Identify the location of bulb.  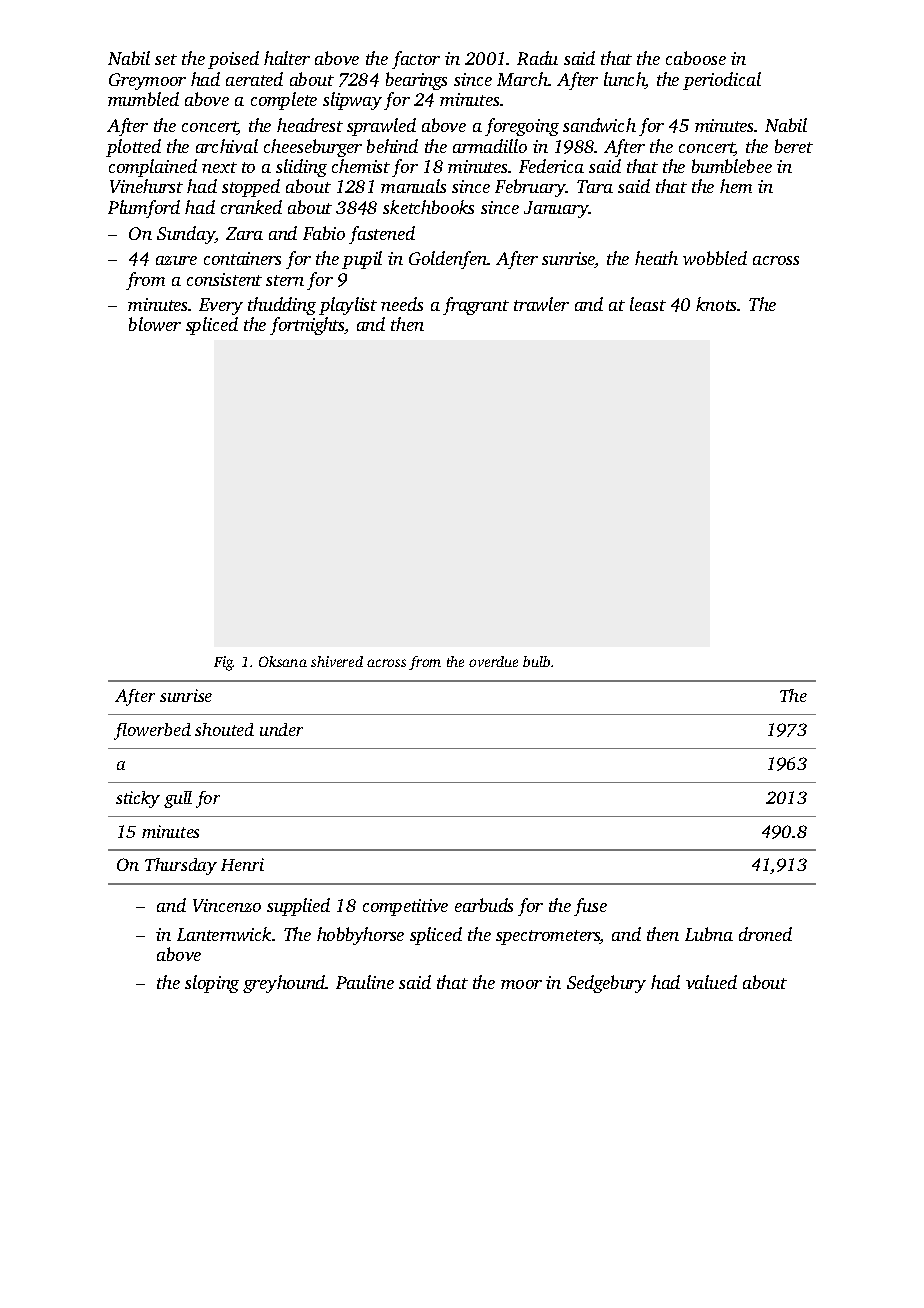
(536, 661).
